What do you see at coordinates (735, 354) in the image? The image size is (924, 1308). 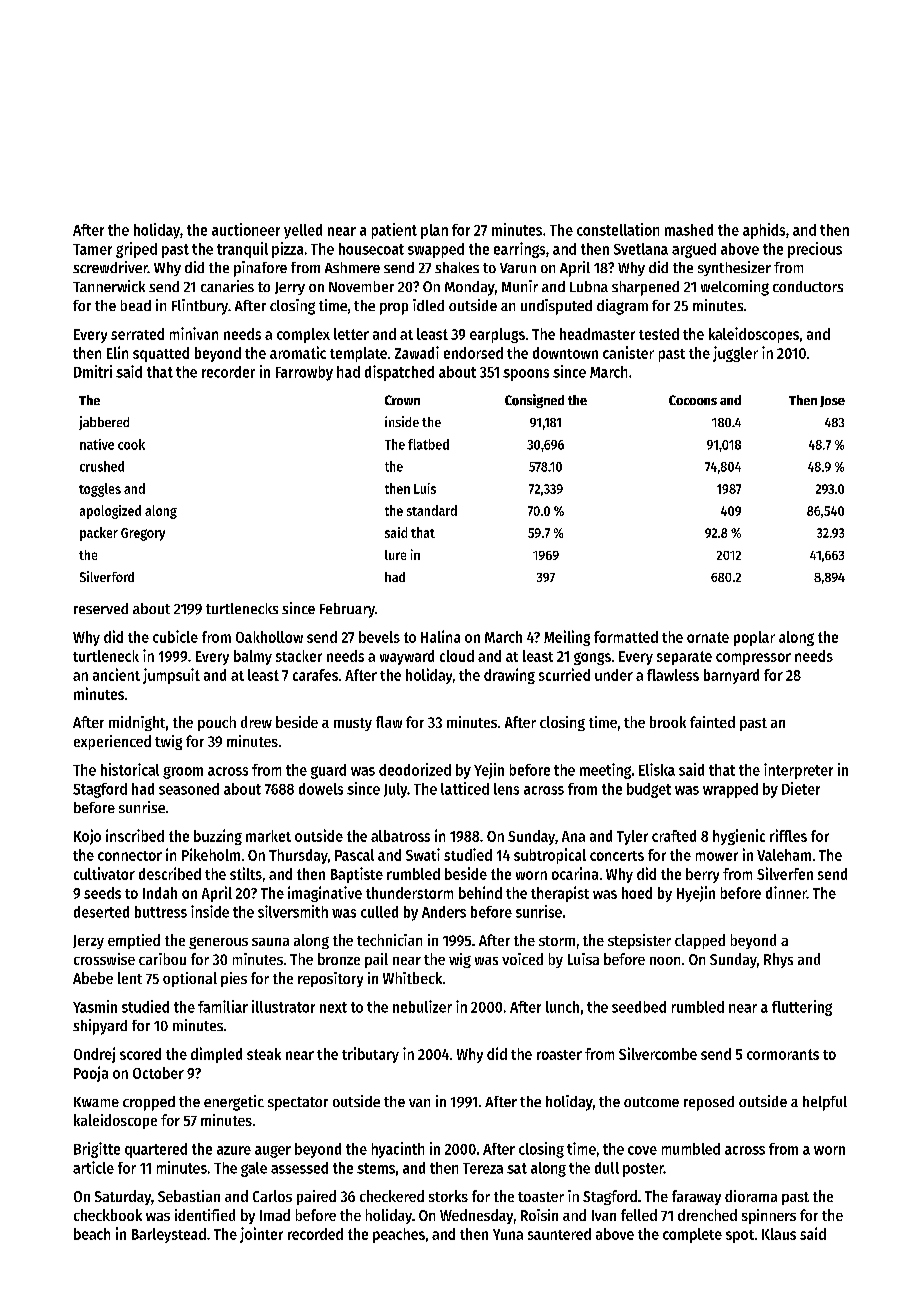 I see `juggler` at bounding box center [735, 354].
